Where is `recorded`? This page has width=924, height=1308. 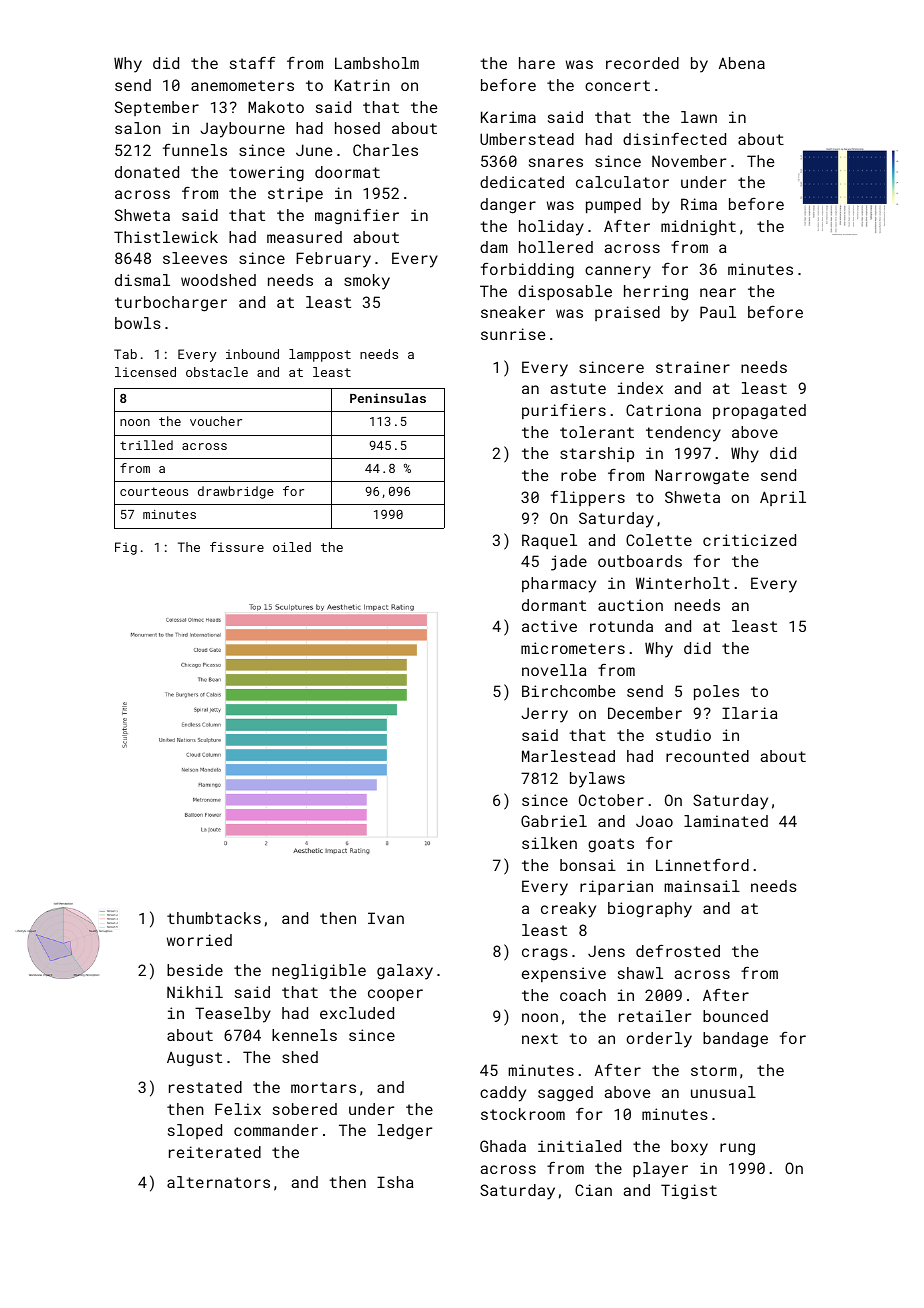 recorded is located at coordinates (642, 63).
